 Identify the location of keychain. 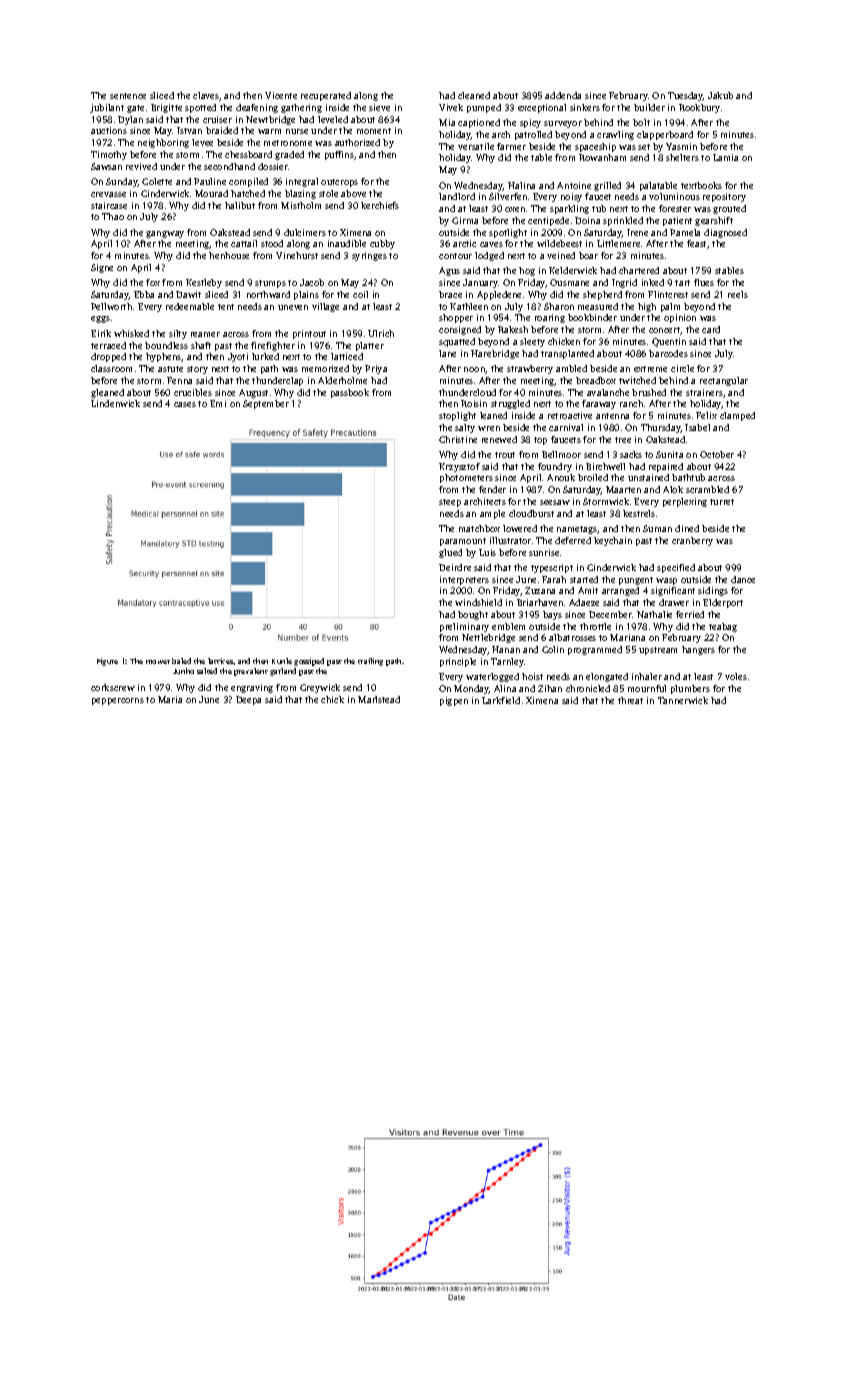
(613, 541).
